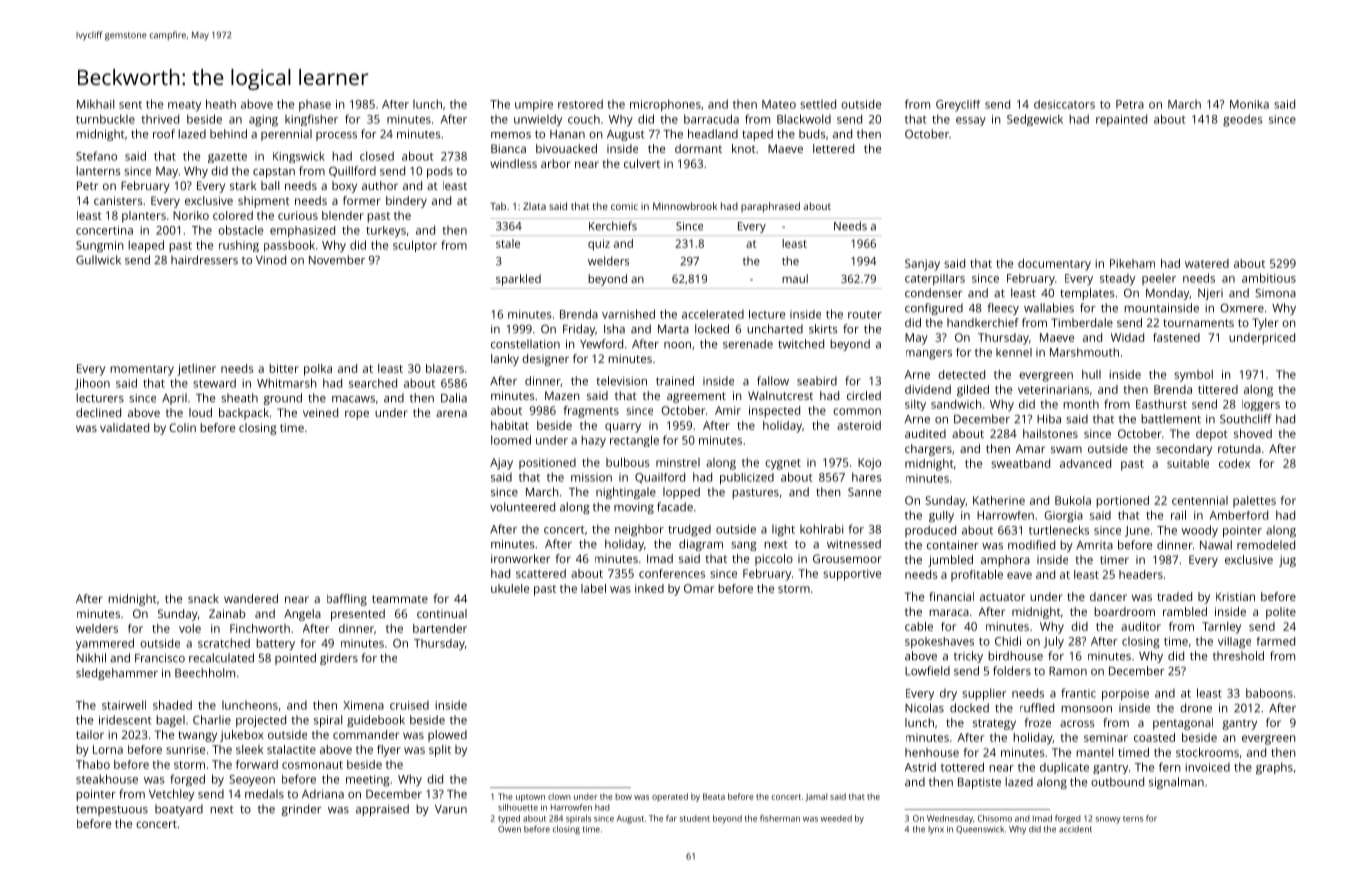 The height and width of the document is (887, 1372). I want to click on sunrise, so click(185, 749).
